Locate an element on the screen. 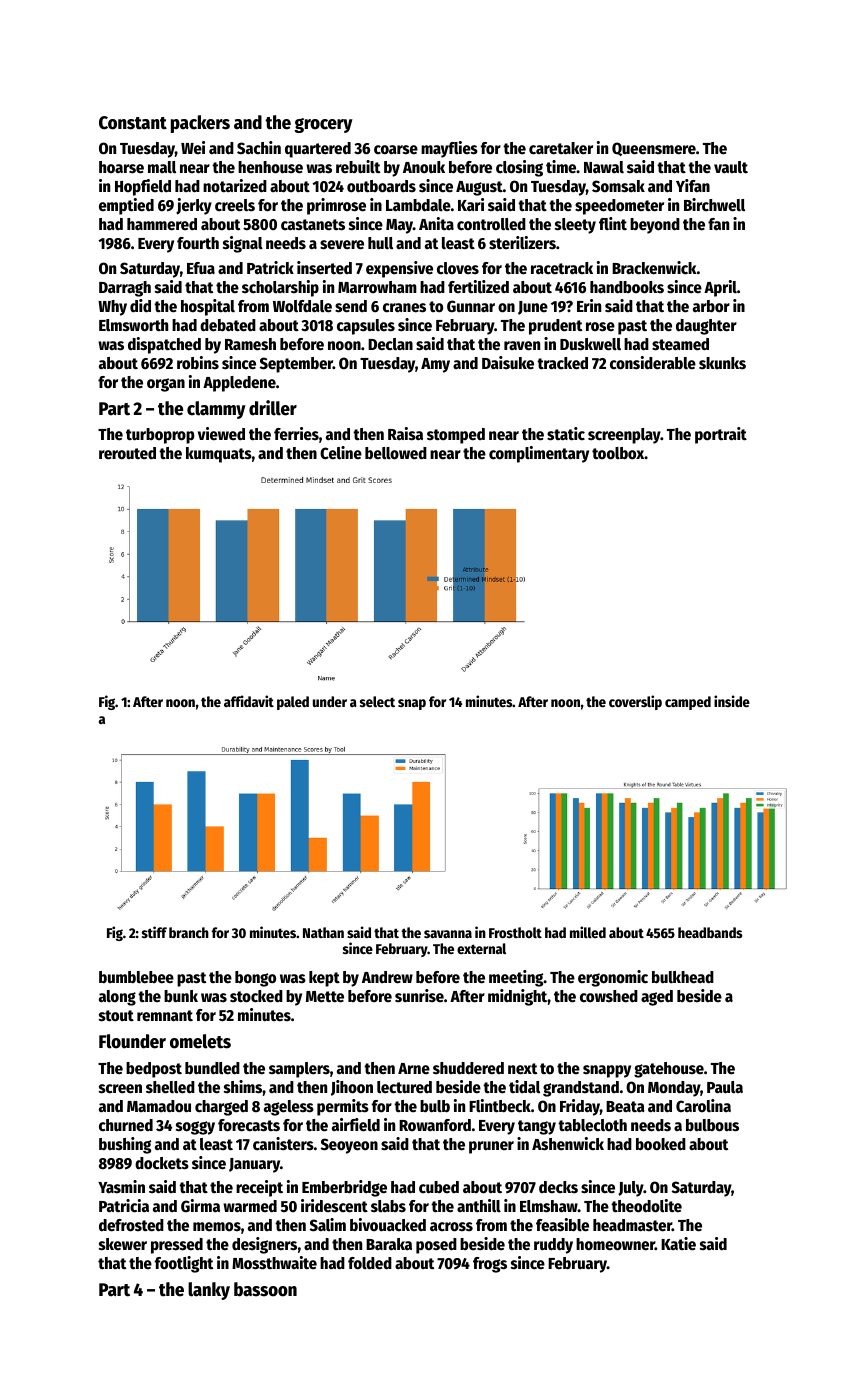 The height and width of the screenshot is (1400, 849). cowshed is located at coordinates (609, 996).
